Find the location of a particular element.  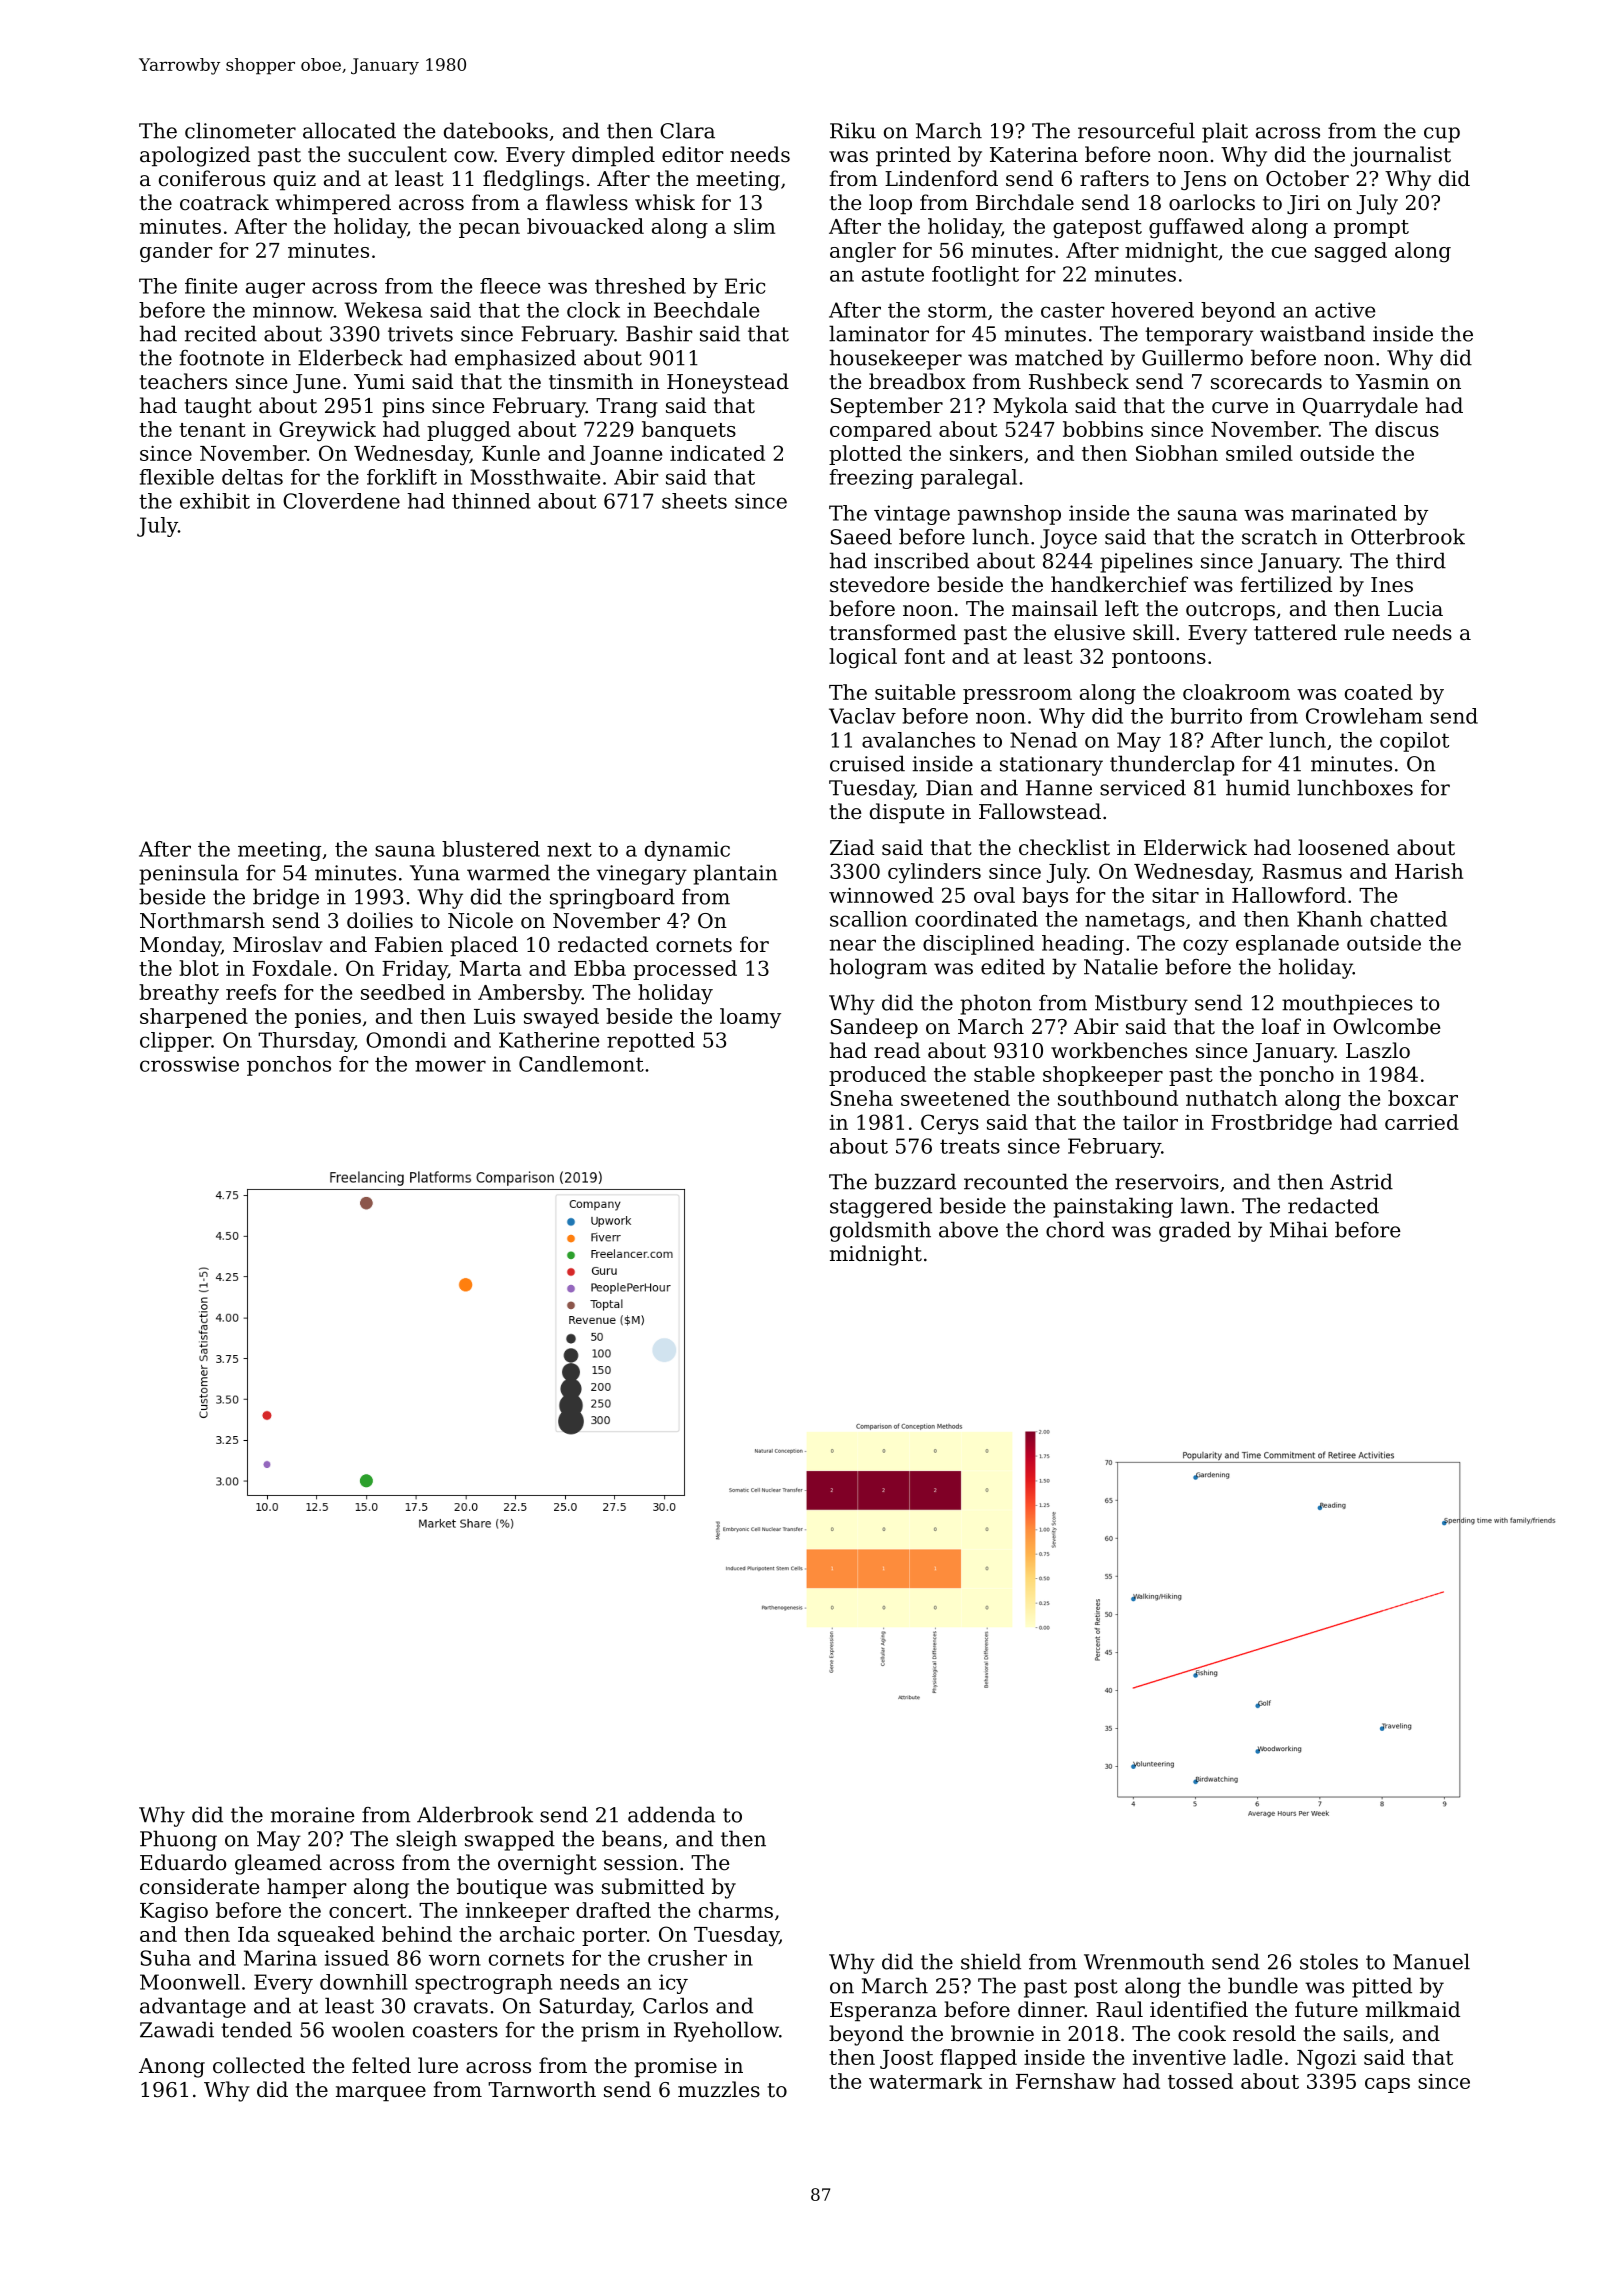

crosswise is located at coordinates (189, 1064).
